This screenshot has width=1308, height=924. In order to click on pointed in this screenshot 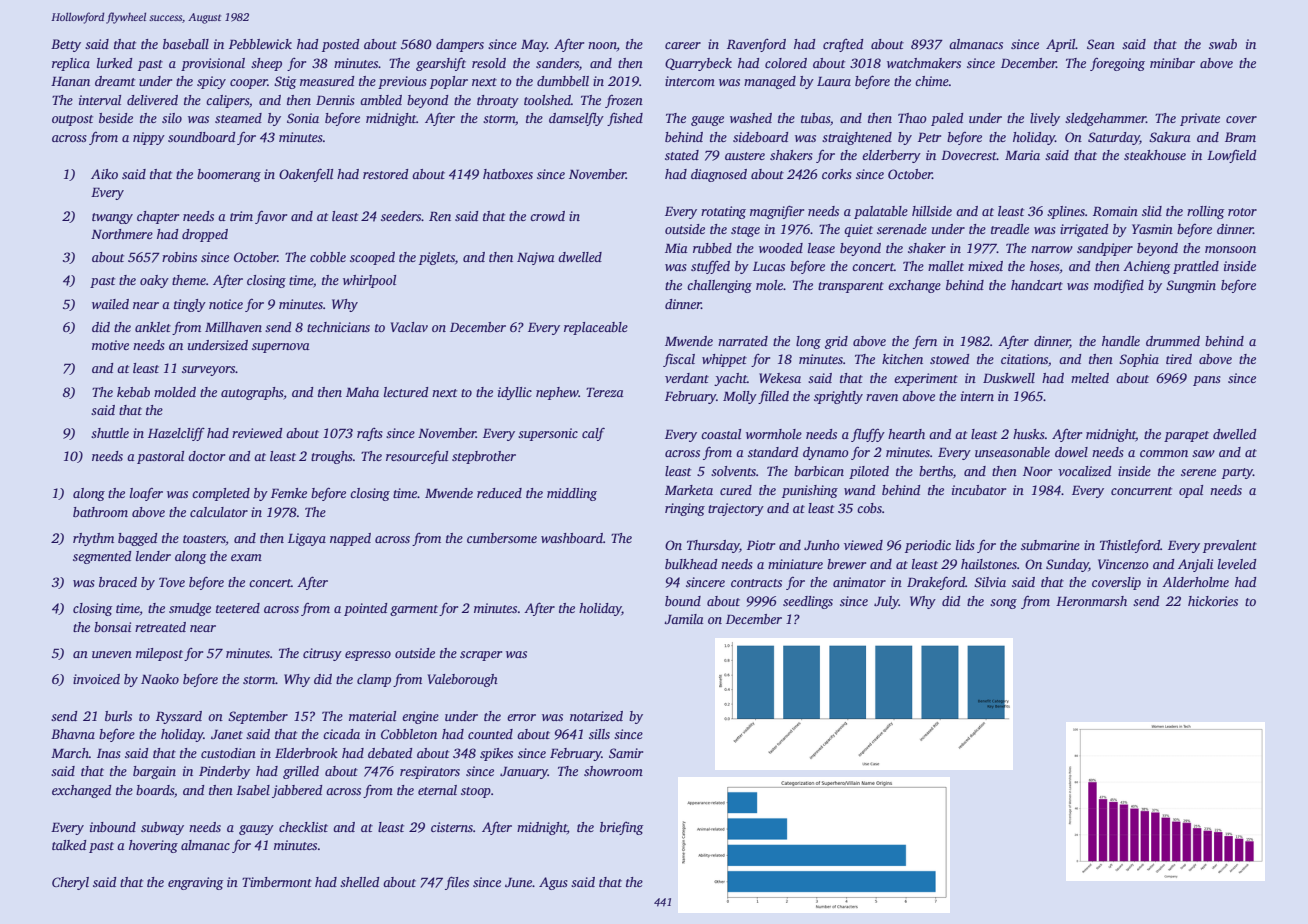, I will do `click(366, 609)`.
